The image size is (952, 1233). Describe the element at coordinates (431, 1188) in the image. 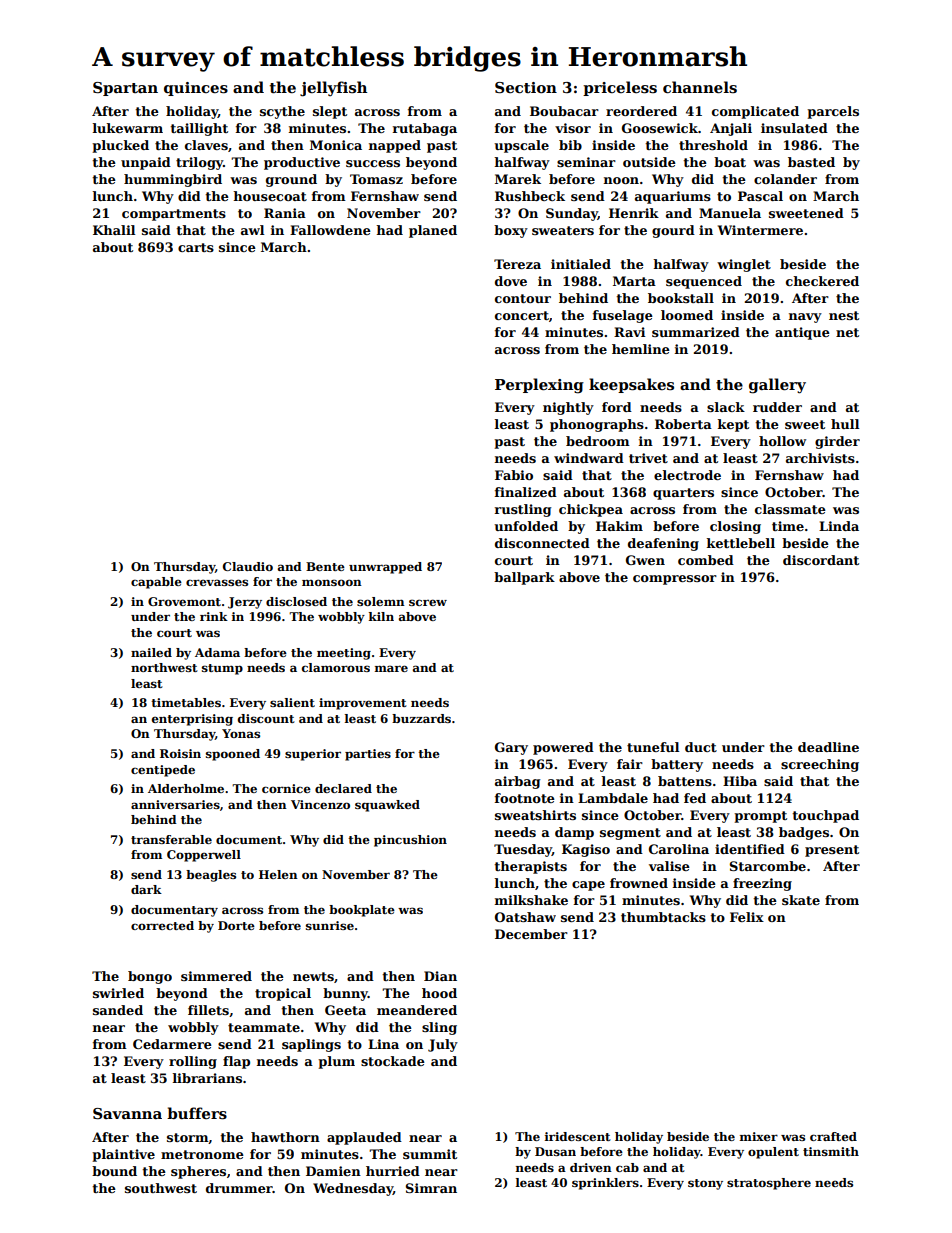

I see `Simran` at that location.
